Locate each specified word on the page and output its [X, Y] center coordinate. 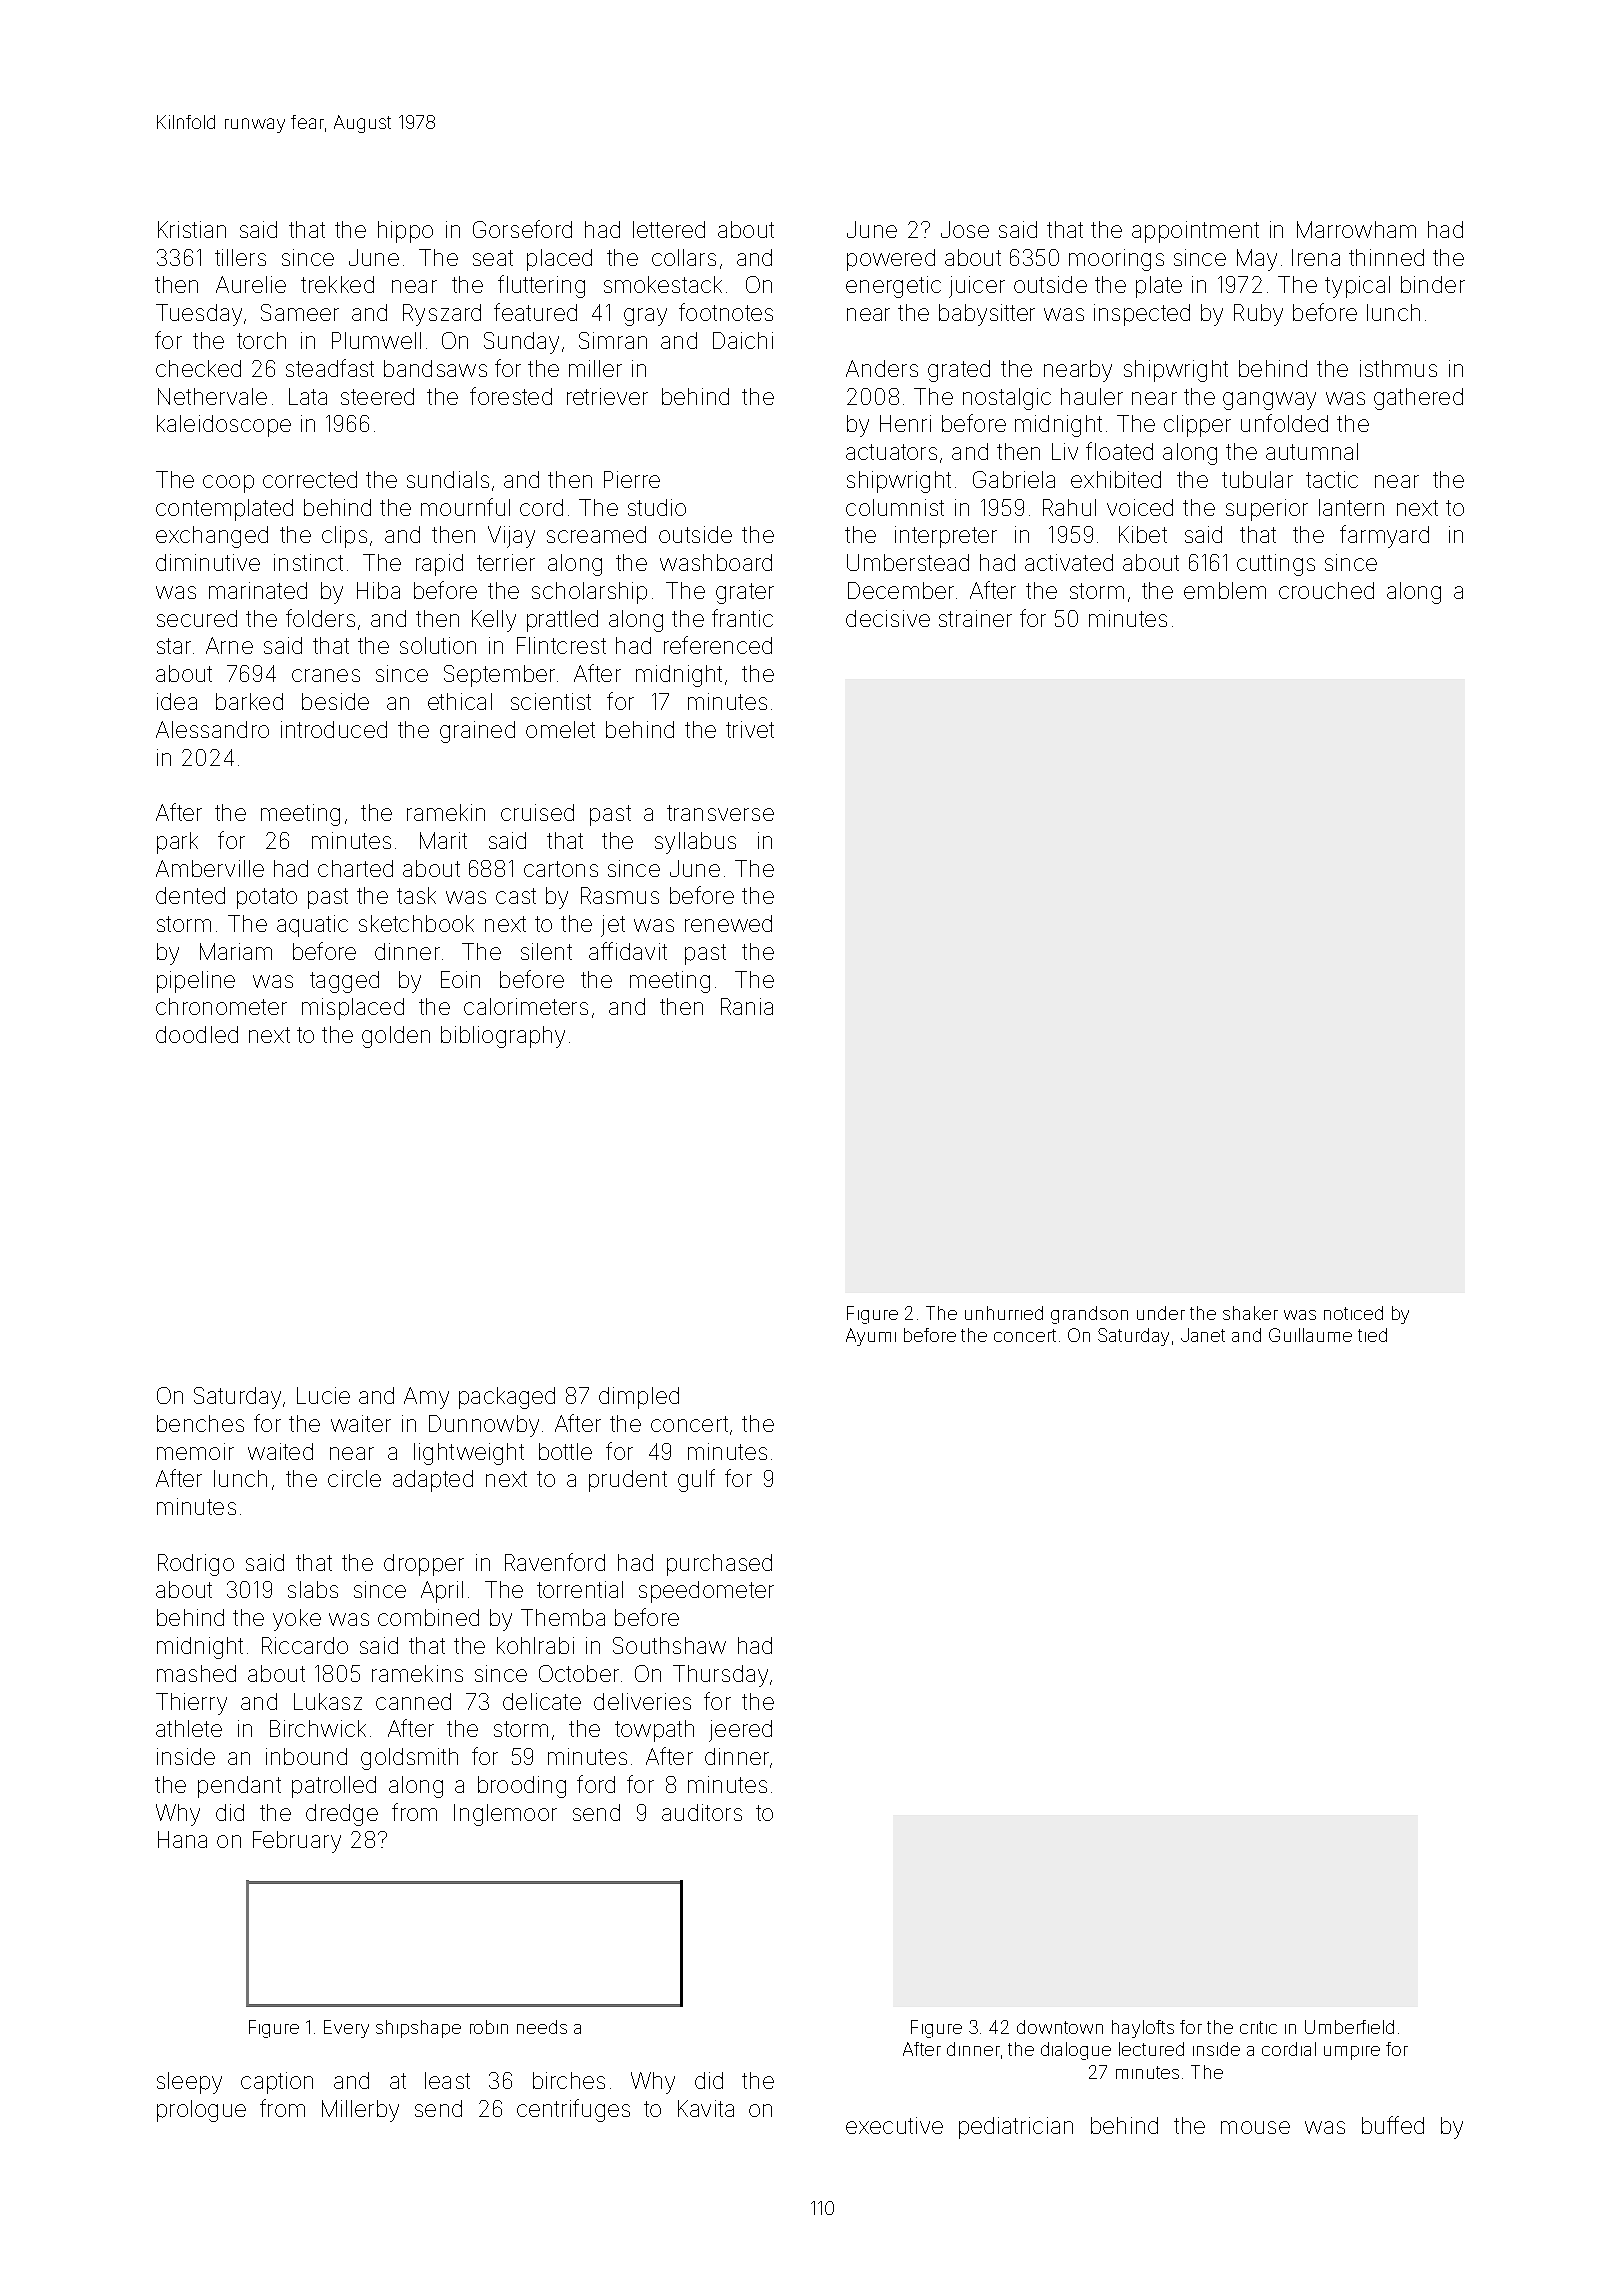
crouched [1326, 590]
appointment [1195, 232]
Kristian [192, 229]
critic [1258, 2027]
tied [1372, 1335]
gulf [696, 1480]
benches [200, 1423]
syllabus [695, 843]
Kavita [706, 2108]
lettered [669, 229]
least [447, 2080]
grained [477, 732]
